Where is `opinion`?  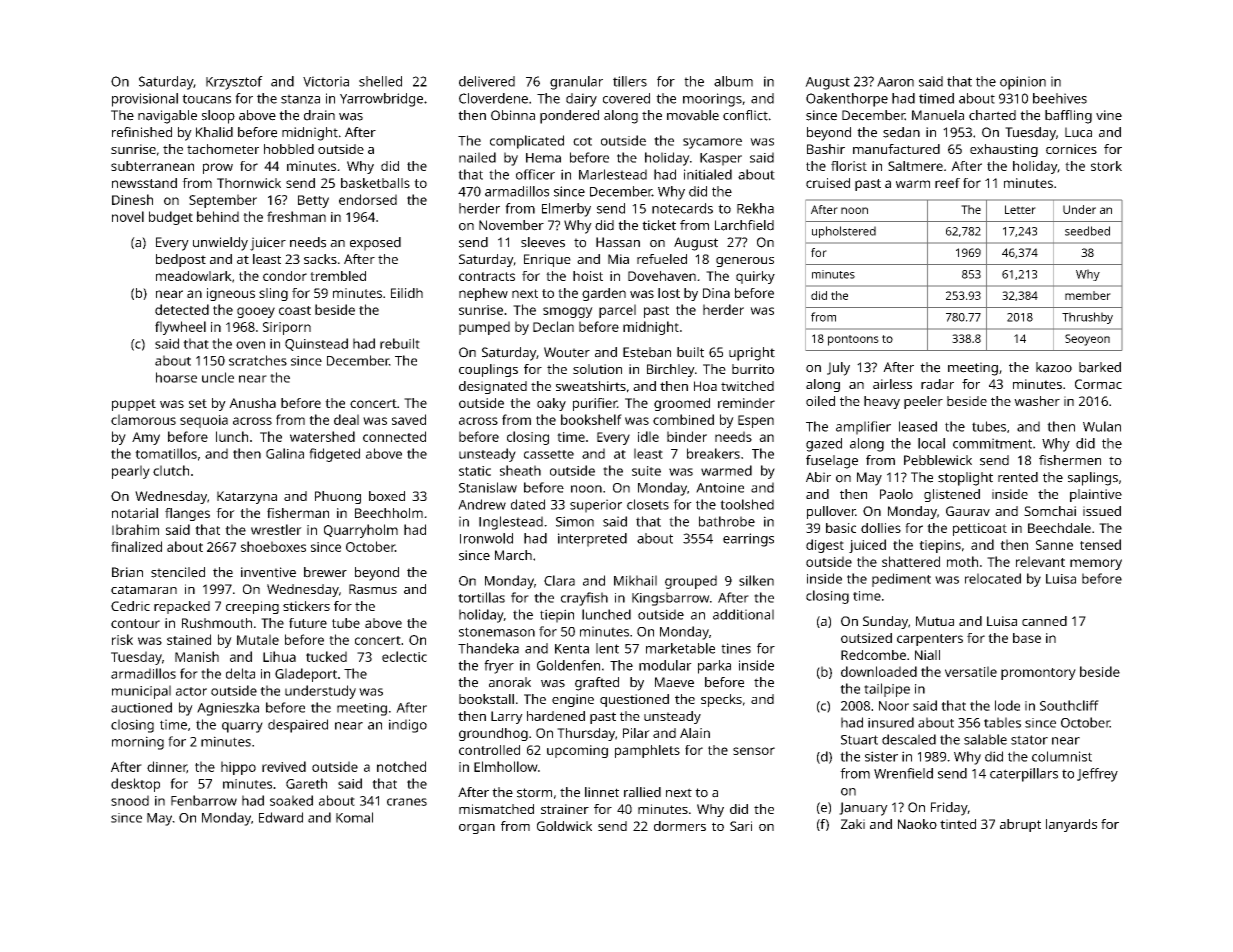 opinion is located at coordinates (1023, 83).
